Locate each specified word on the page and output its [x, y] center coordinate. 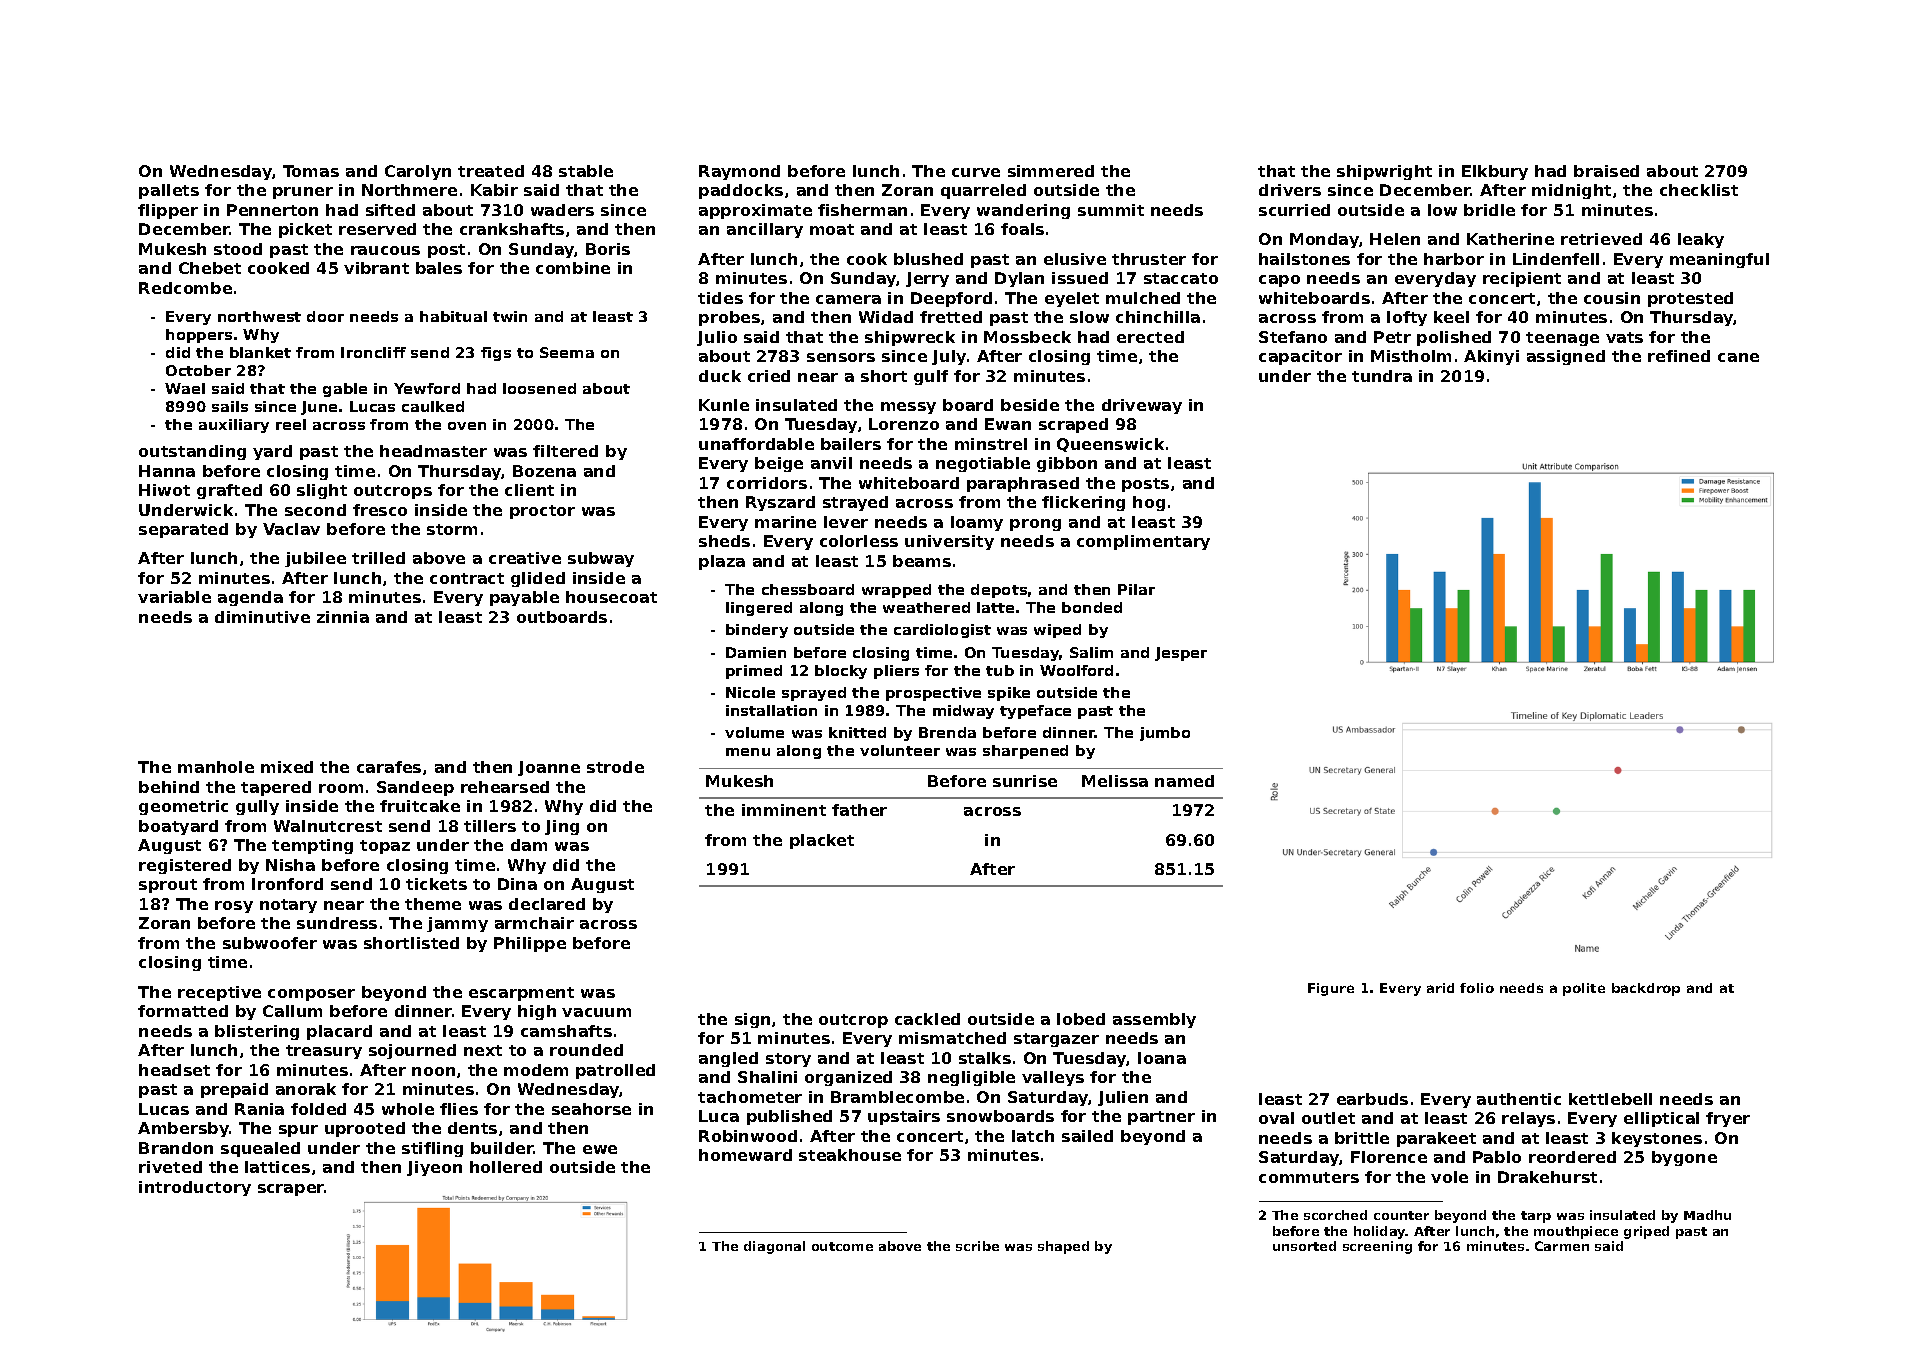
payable [524, 598]
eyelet [1072, 299]
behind [169, 787]
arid [1440, 988]
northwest [259, 316]
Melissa [1115, 781]
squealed [260, 1149]
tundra [1382, 376]
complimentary [1143, 542]
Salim [1091, 652]
